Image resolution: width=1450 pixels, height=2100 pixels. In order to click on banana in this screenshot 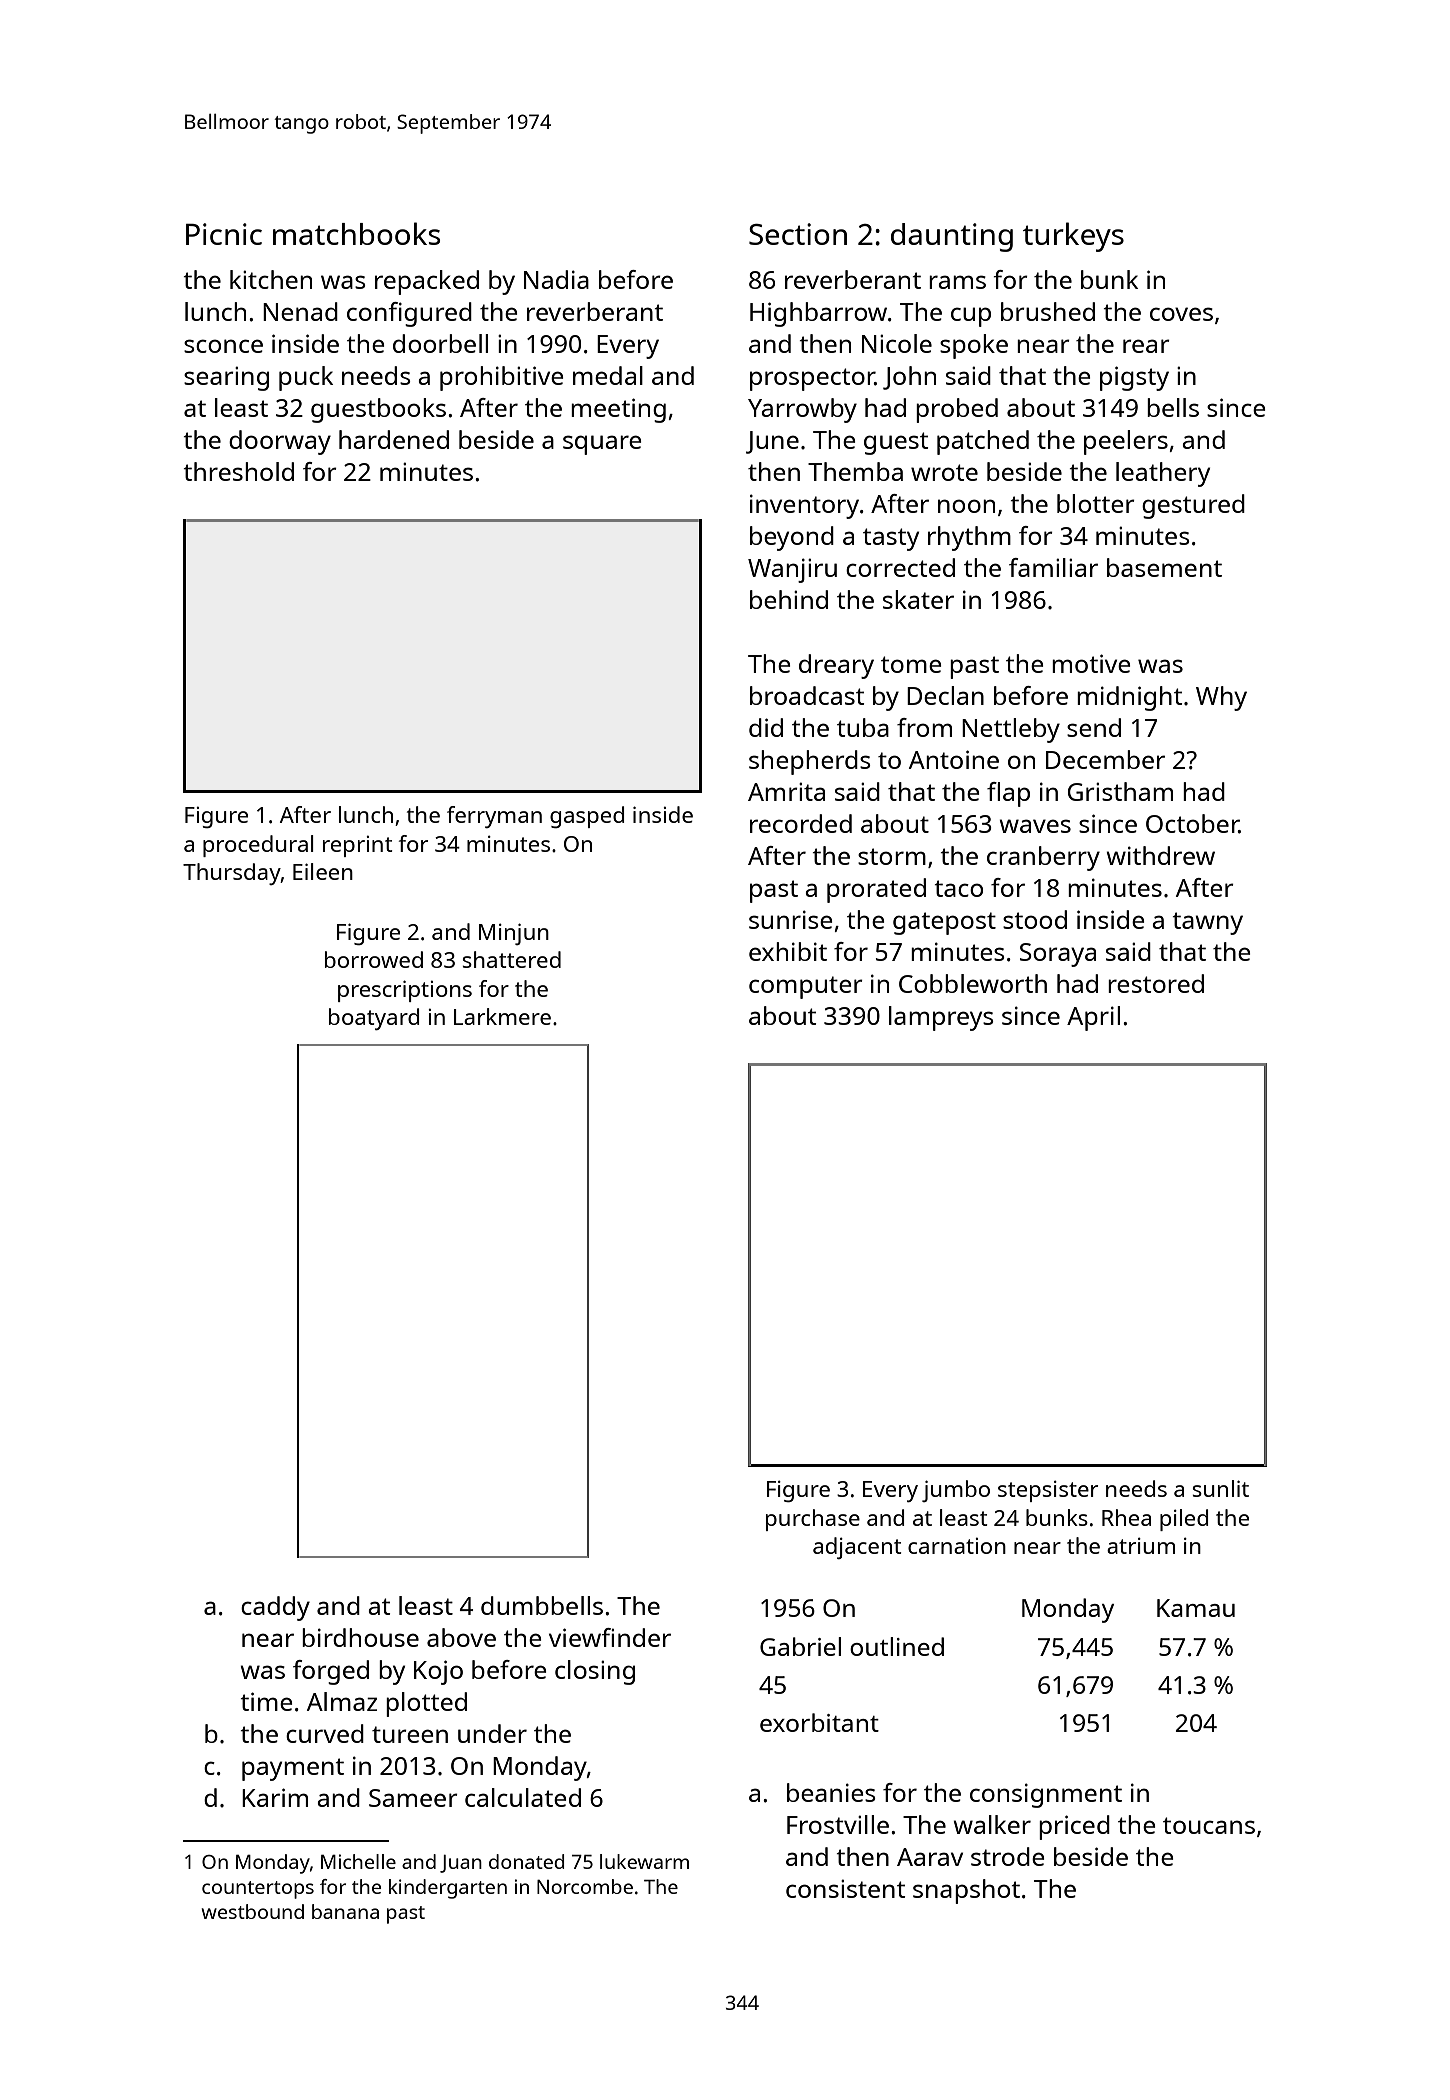, I will do `click(345, 1911)`.
